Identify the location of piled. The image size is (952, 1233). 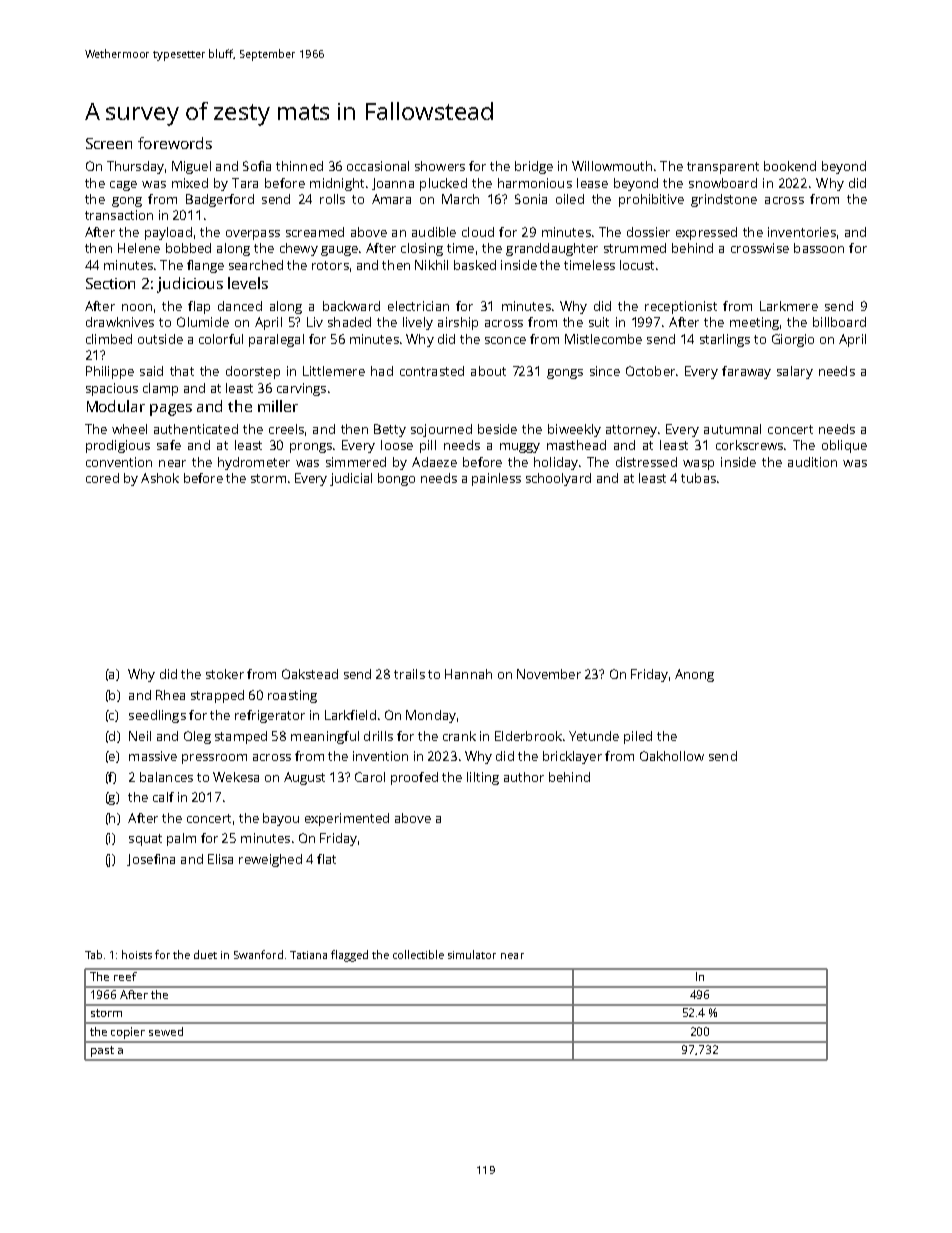
(638, 737).
